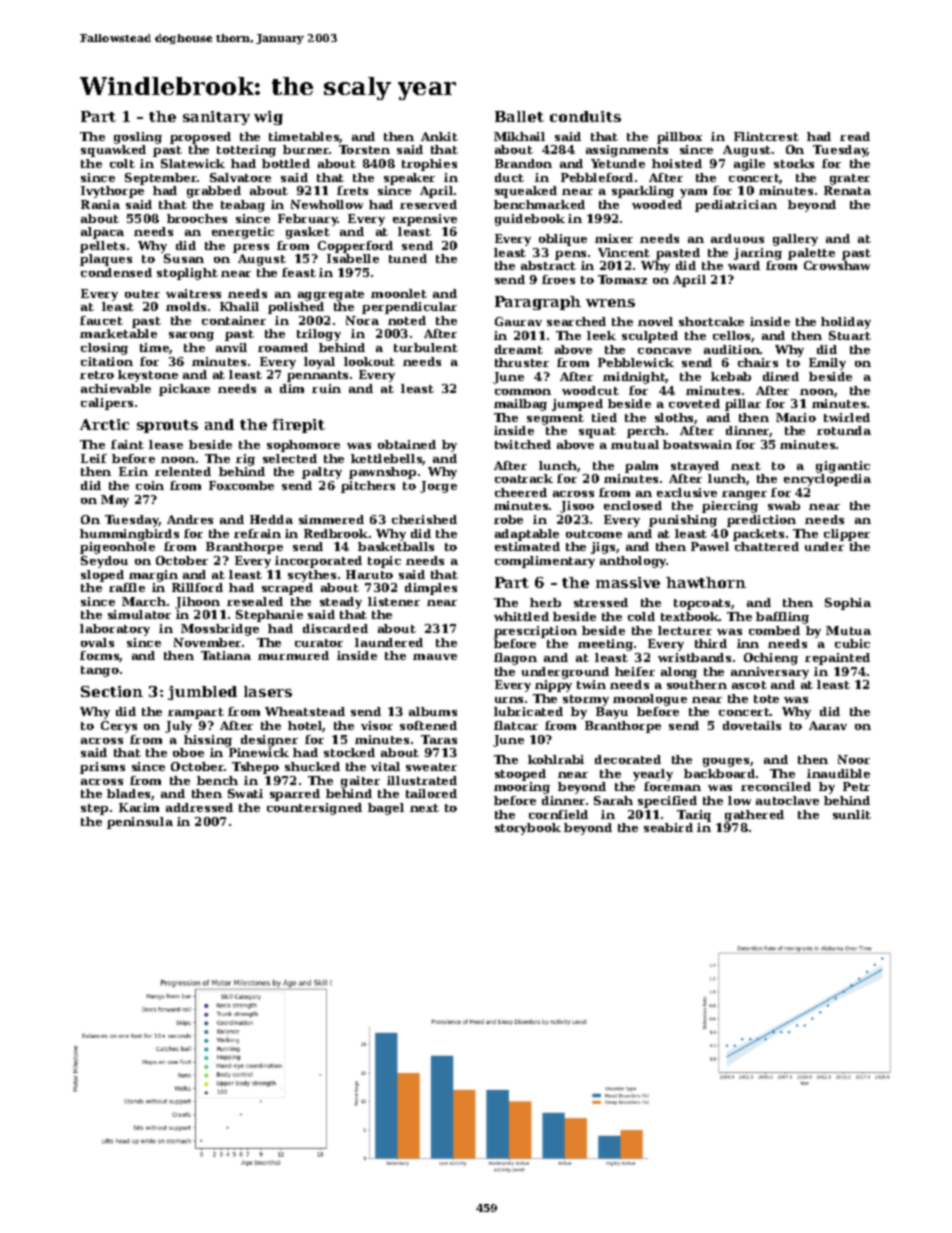 This screenshot has height=1233, width=952. Describe the element at coordinates (214, 192) in the screenshot. I see `grabbed` at that location.
